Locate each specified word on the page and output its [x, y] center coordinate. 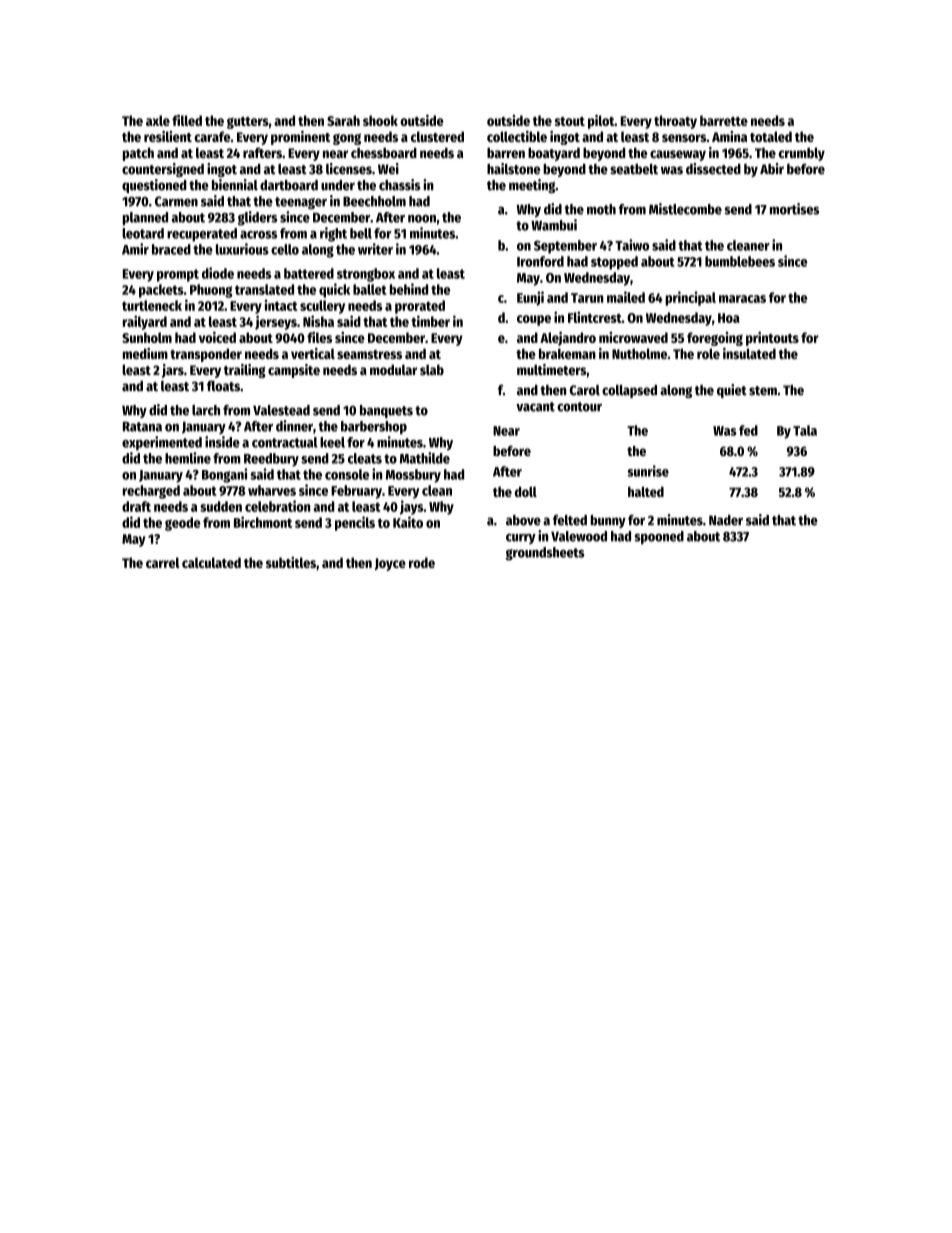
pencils [355, 523]
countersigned [163, 170]
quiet [732, 391]
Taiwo [632, 245]
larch [206, 410]
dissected [713, 169]
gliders [257, 218]
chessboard [384, 152]
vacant [535, 407]
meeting [532, 186]
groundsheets [545, 554]
